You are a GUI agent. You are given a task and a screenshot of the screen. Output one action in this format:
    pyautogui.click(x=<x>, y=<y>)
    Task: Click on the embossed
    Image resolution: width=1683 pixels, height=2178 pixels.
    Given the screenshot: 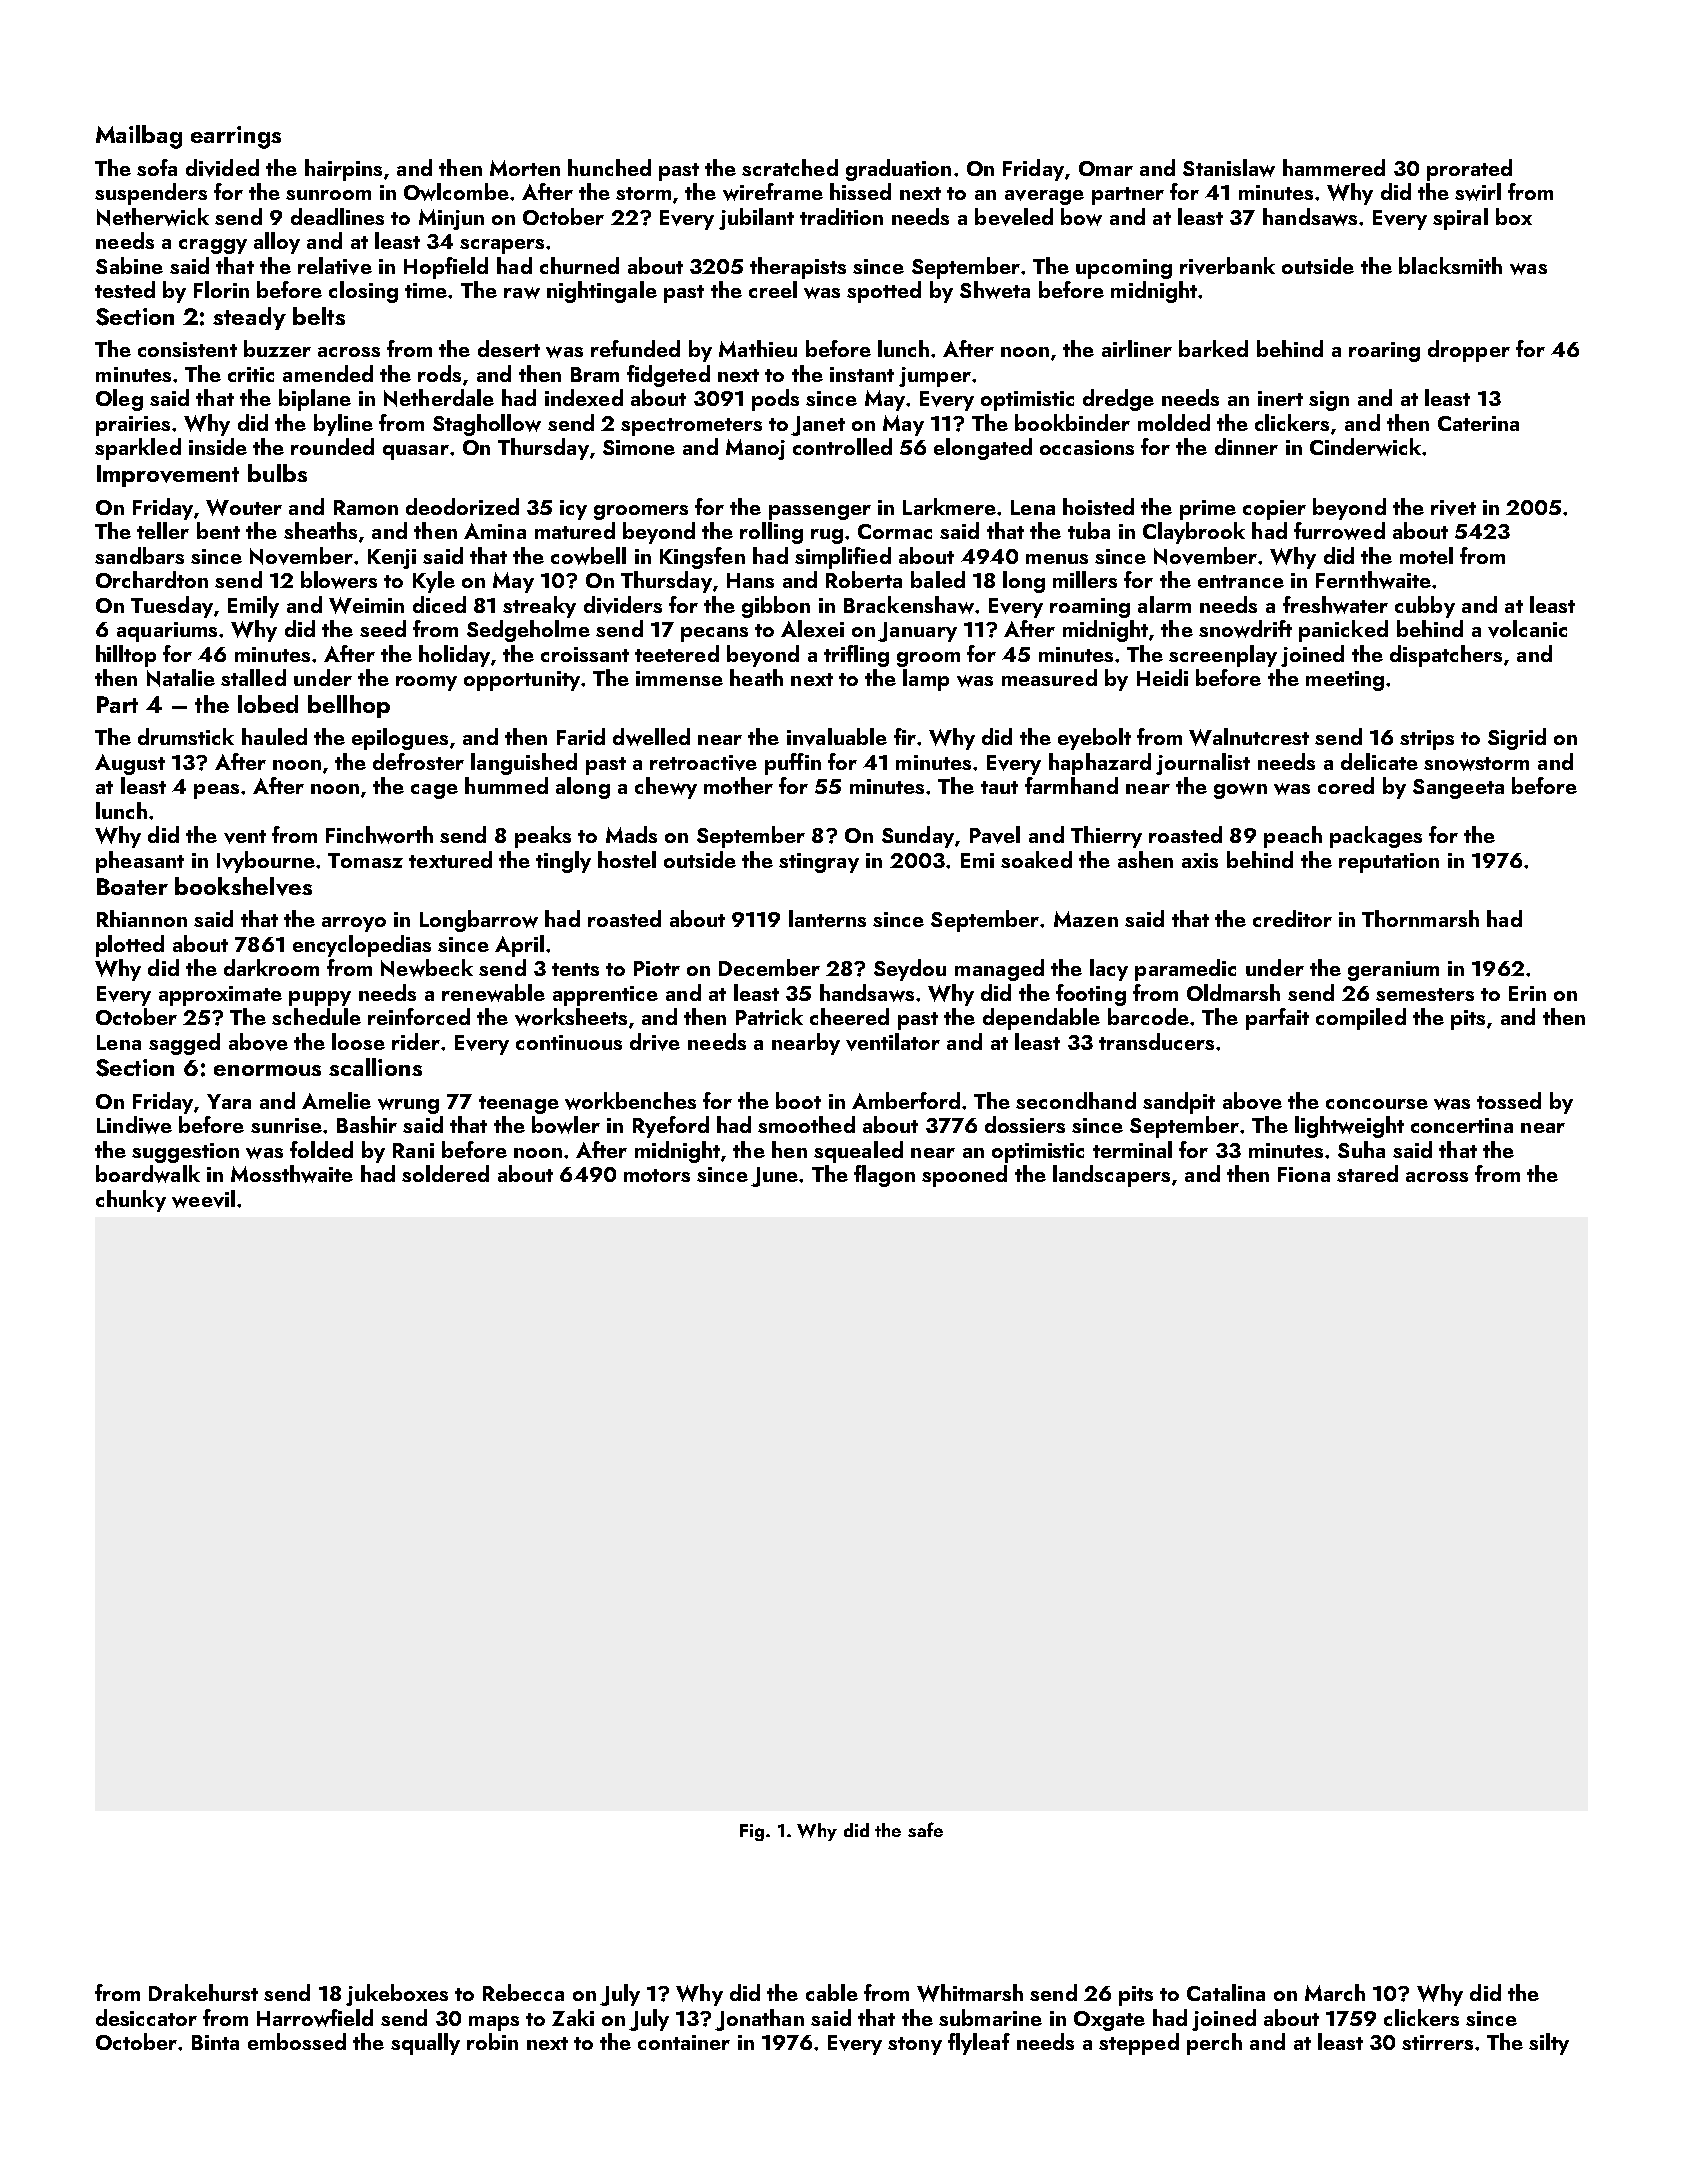 What is the action you would take?
    pyautogui.click(x=297, y=2041)
